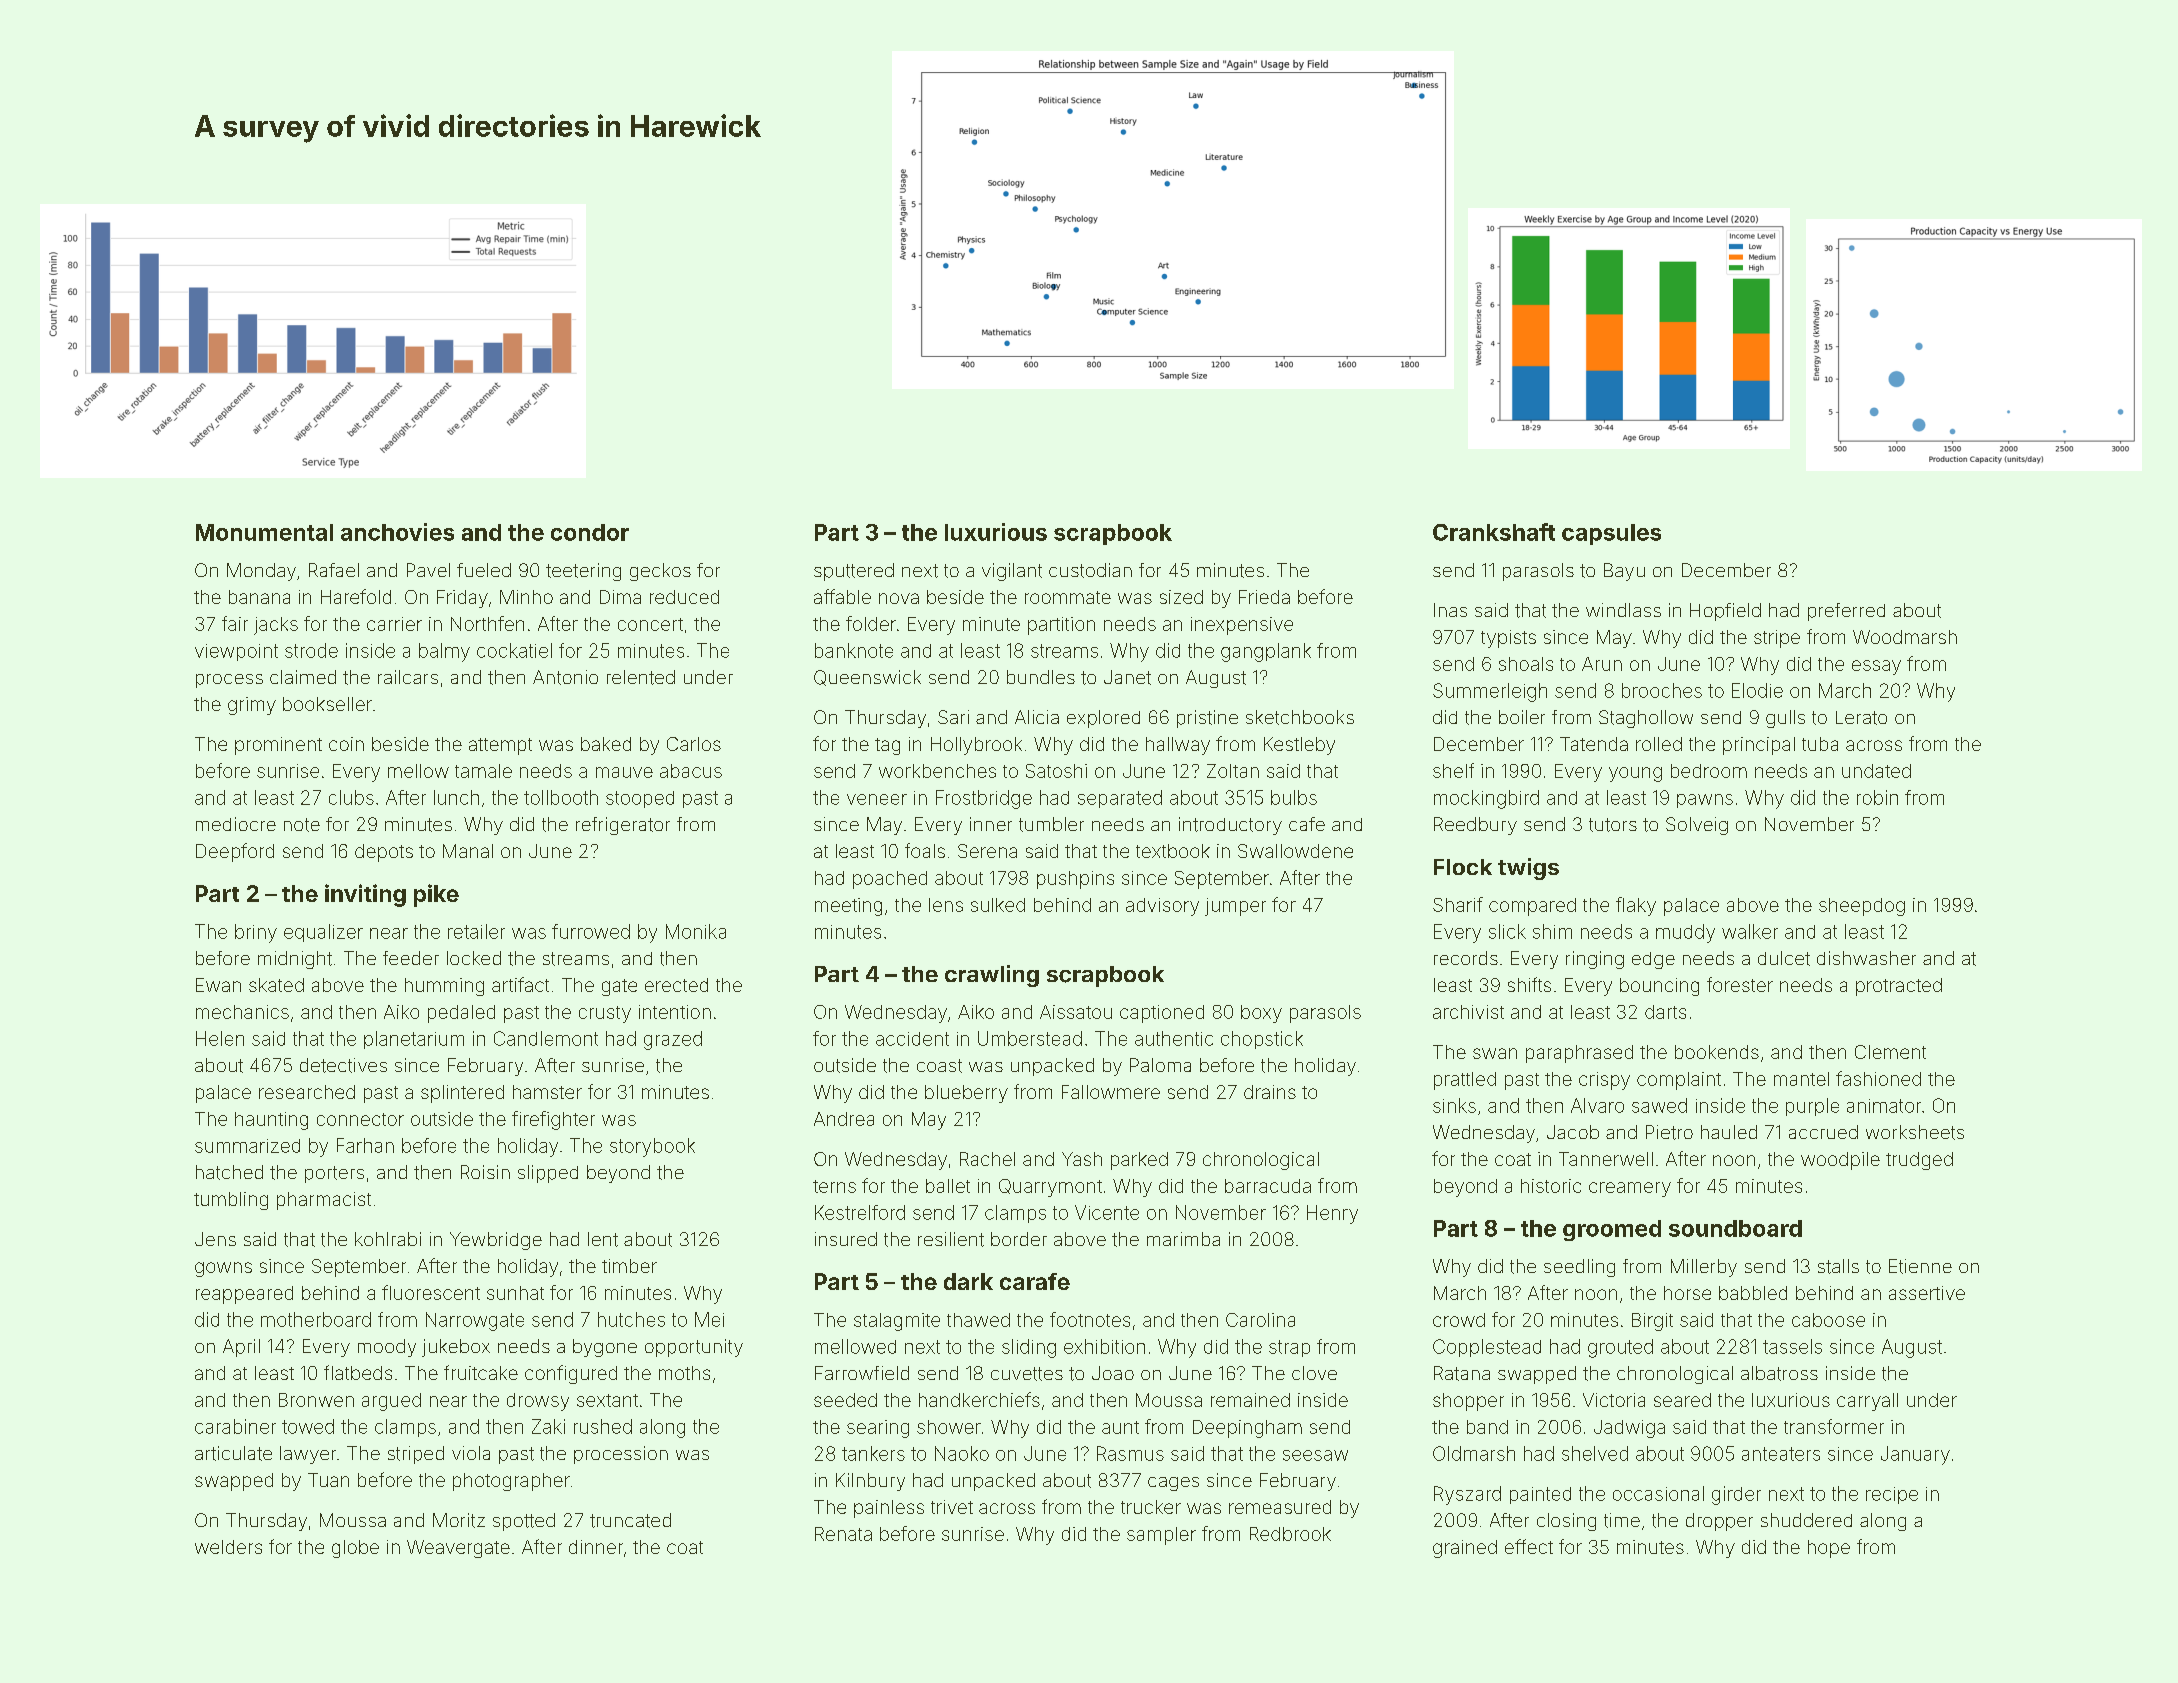 This document has height=1683, width=2178. I want to click on sunhat, so click(515, 1293).
